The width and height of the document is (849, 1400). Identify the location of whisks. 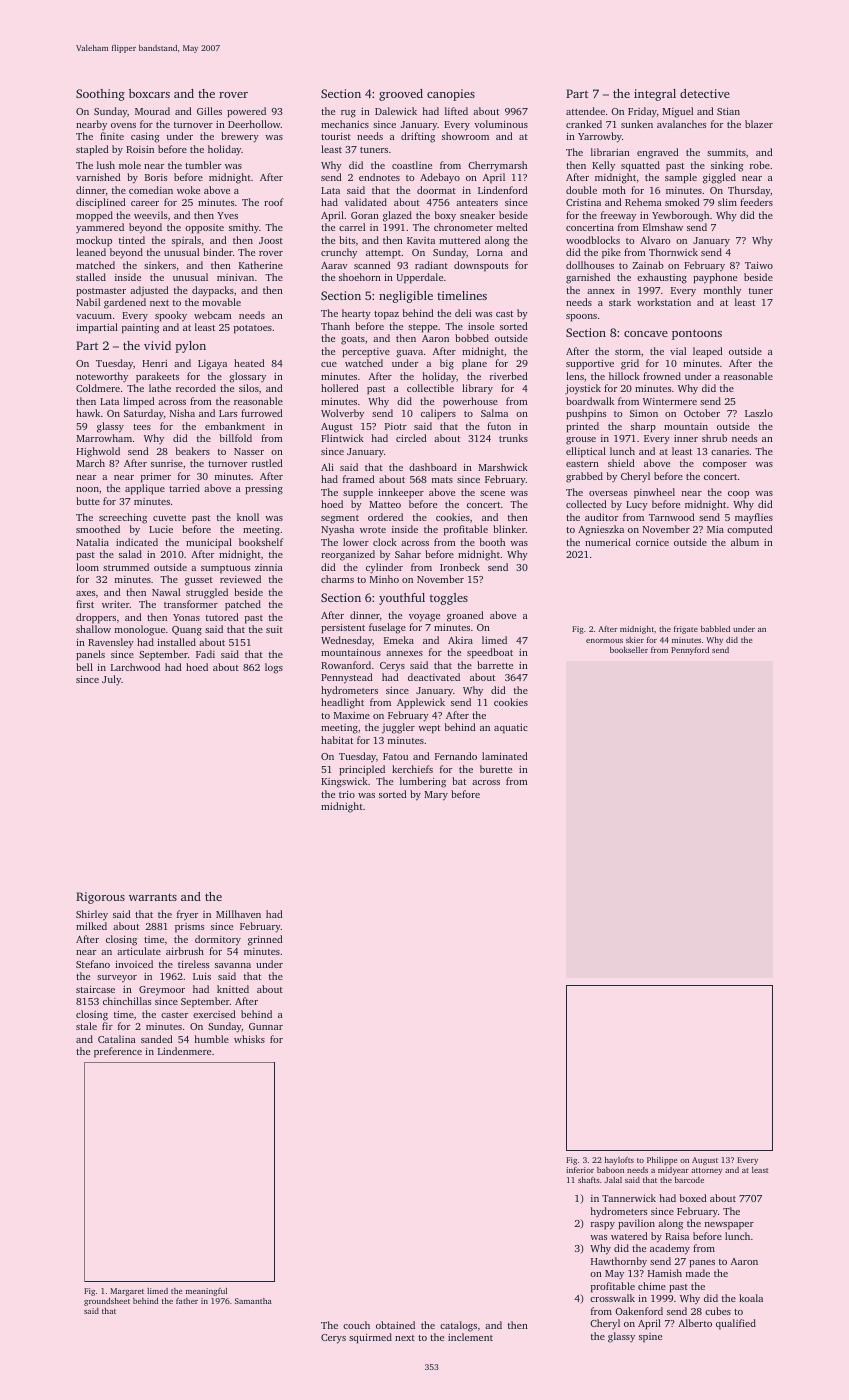
(249, 1039).
